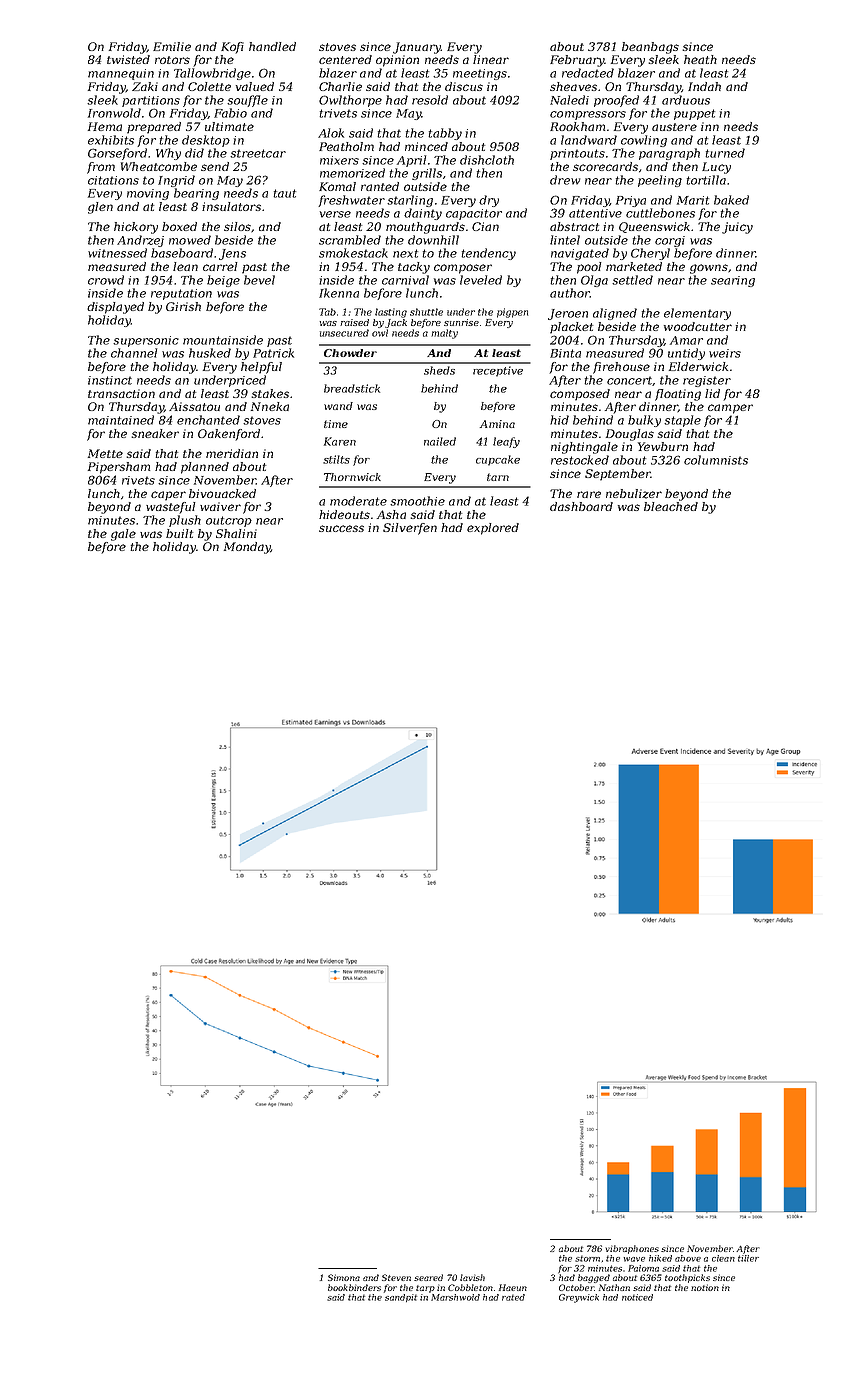  I want to click on dashboard, so click(581, 506).
